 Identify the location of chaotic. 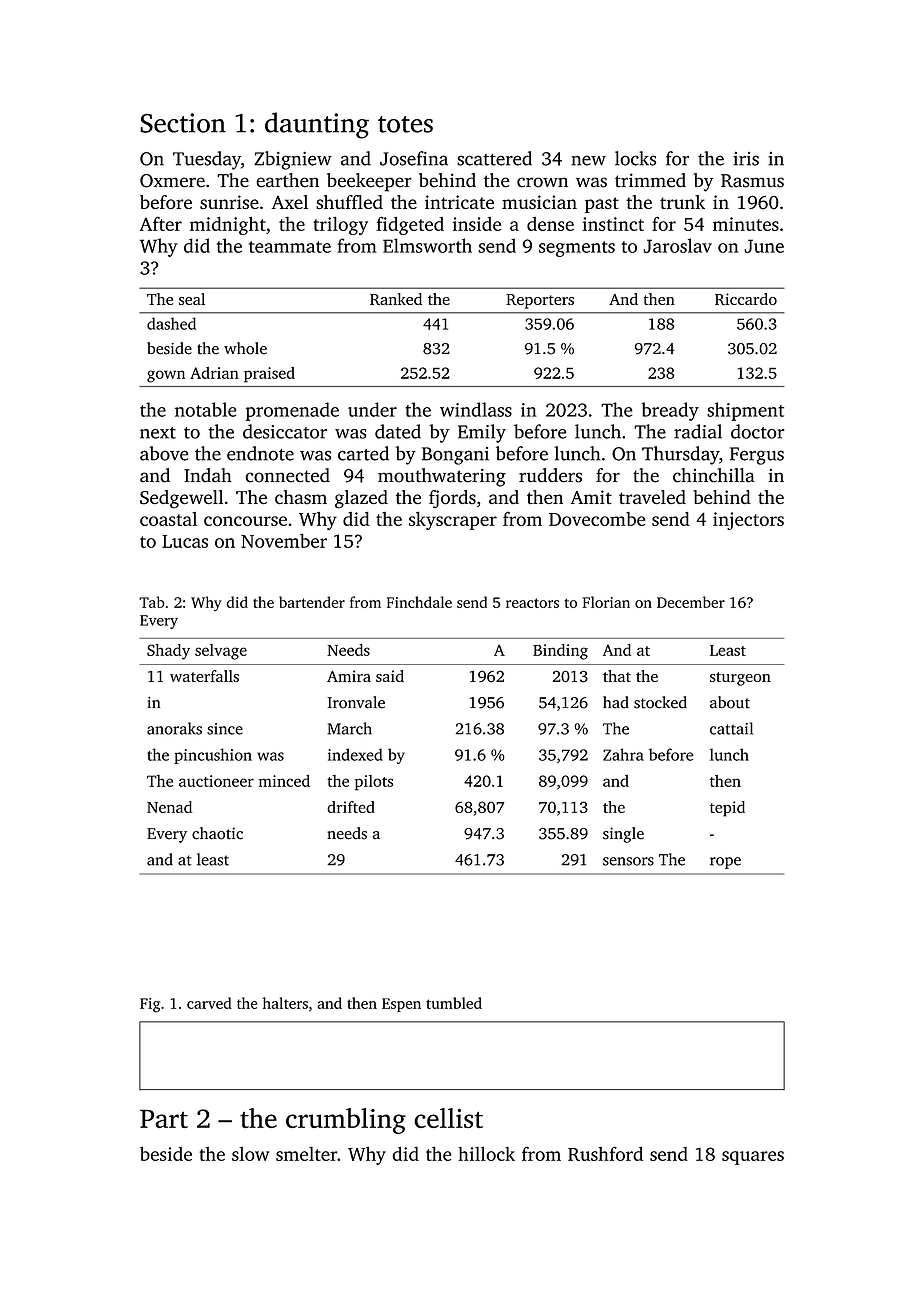
(217, 833).
